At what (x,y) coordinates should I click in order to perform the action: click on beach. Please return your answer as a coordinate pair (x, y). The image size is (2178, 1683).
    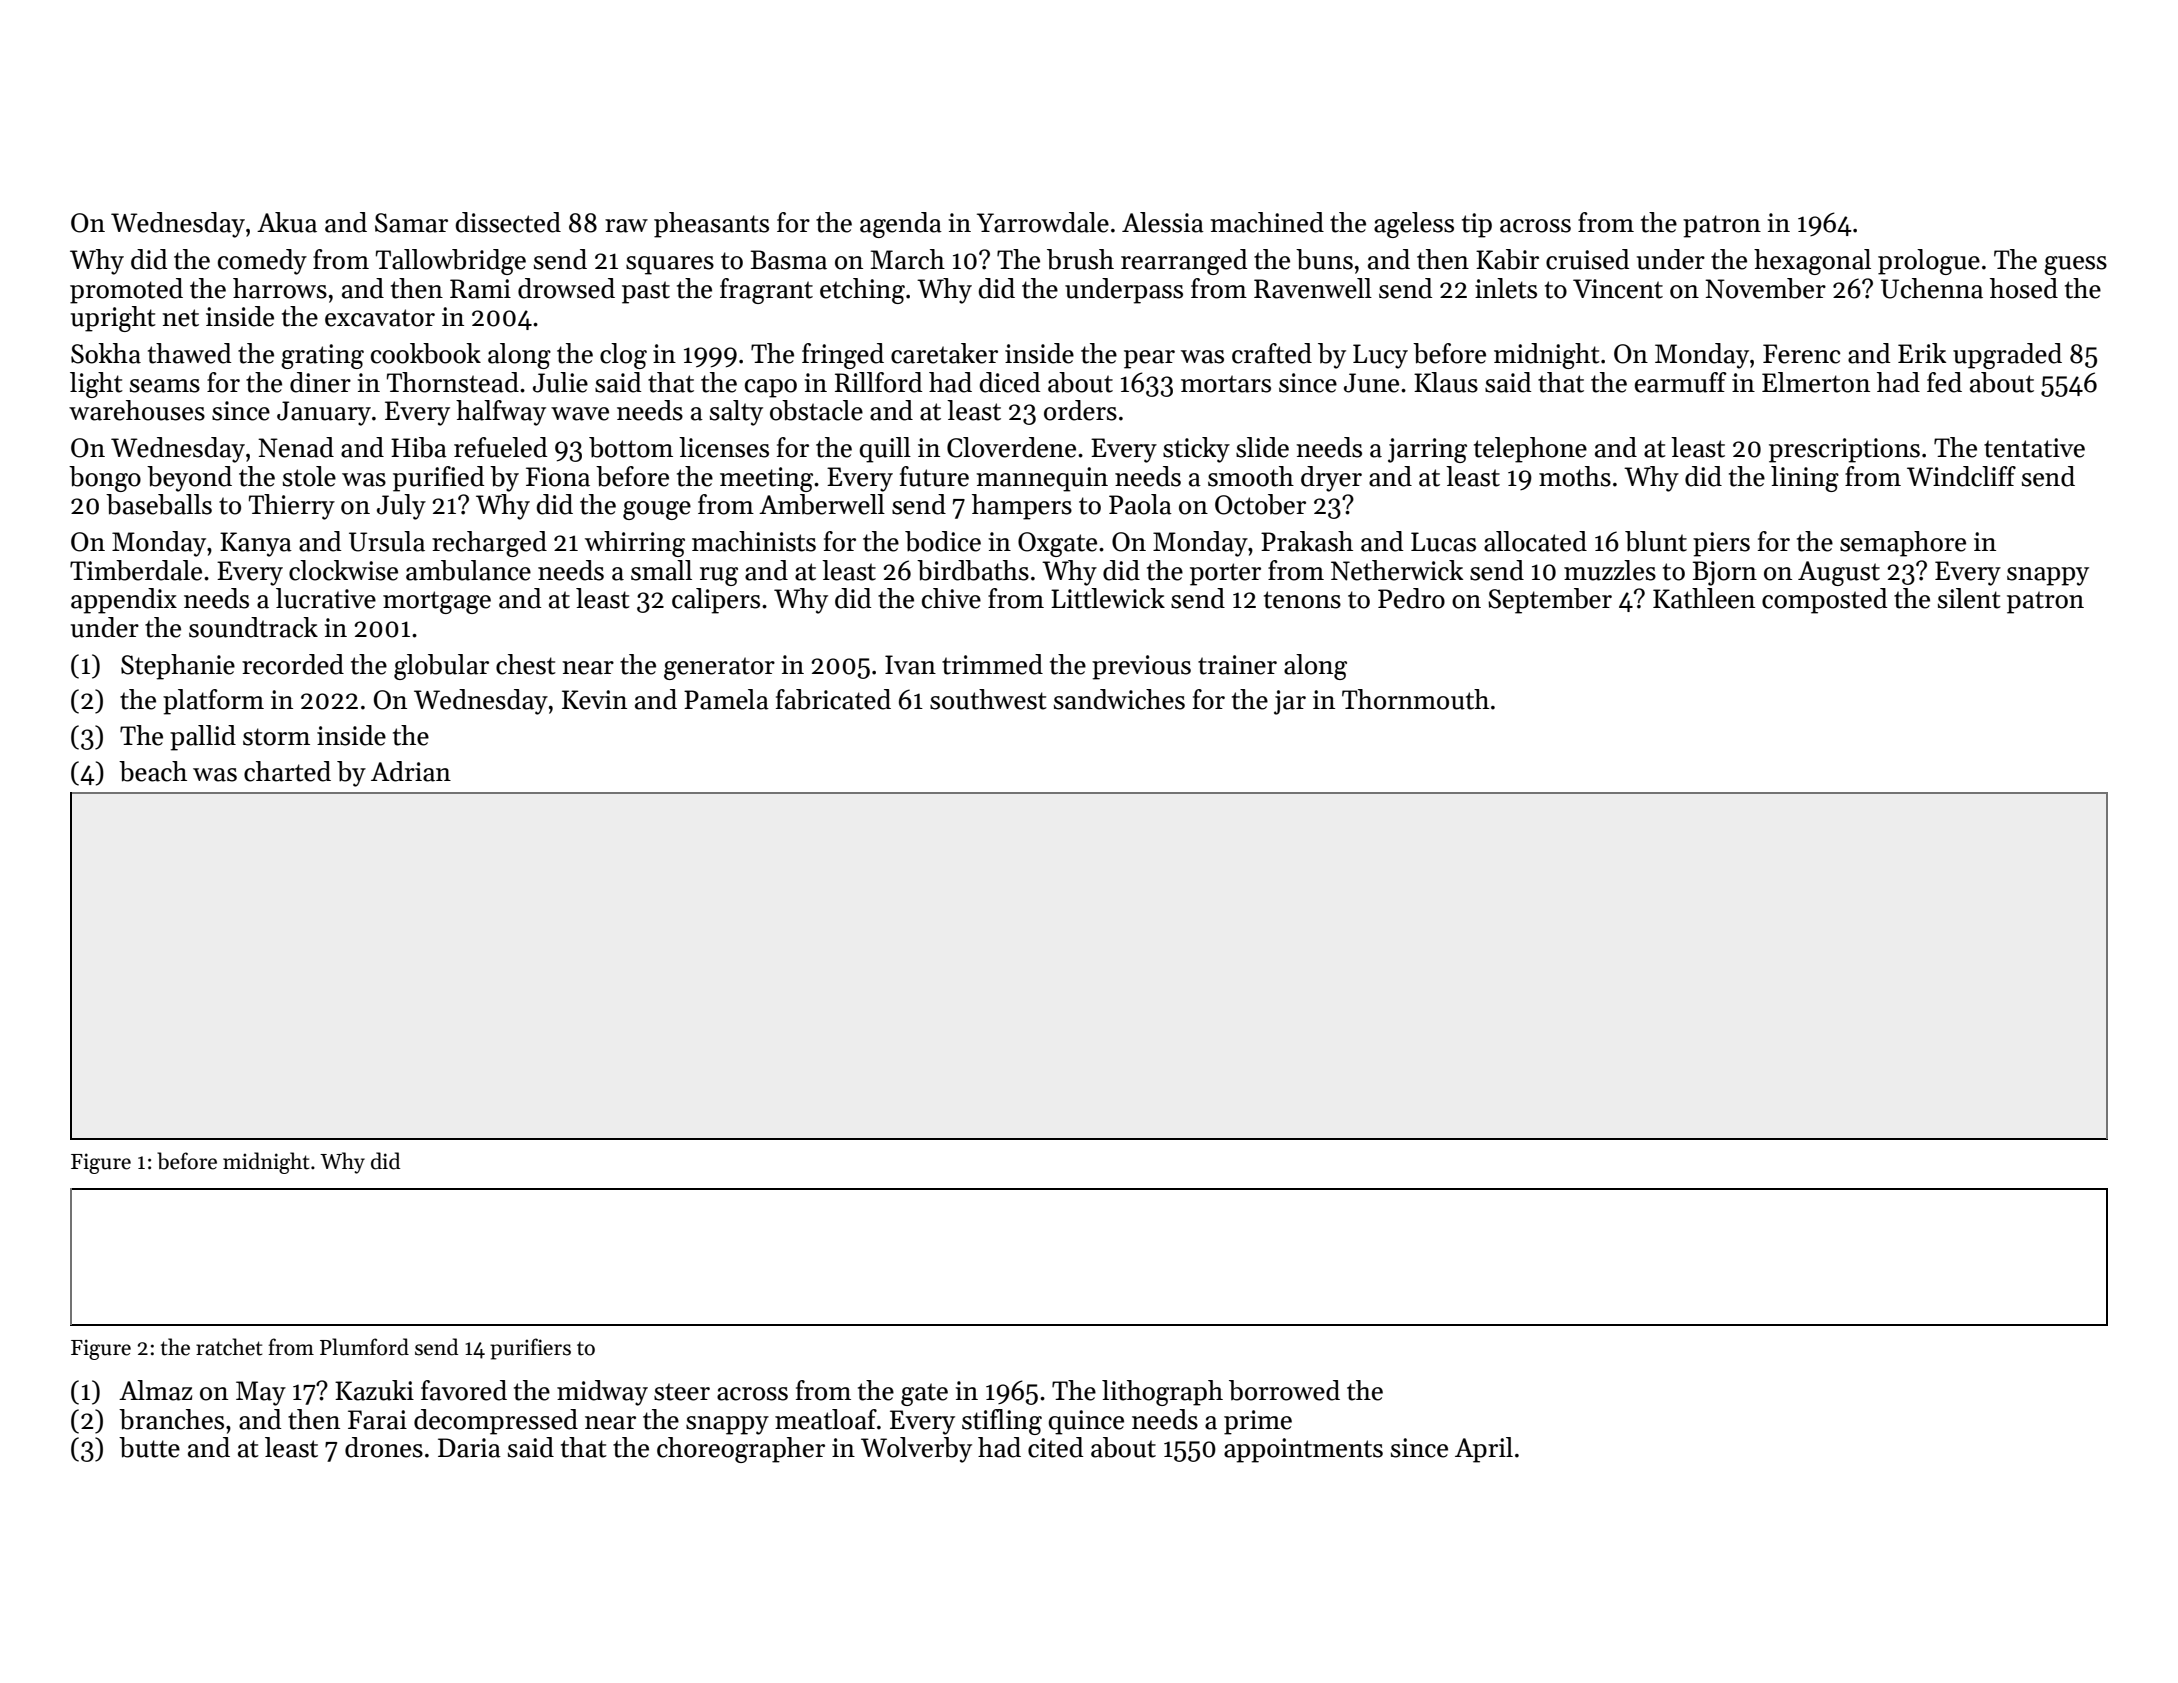
    Looking at the image, I should click on (153, 771).
